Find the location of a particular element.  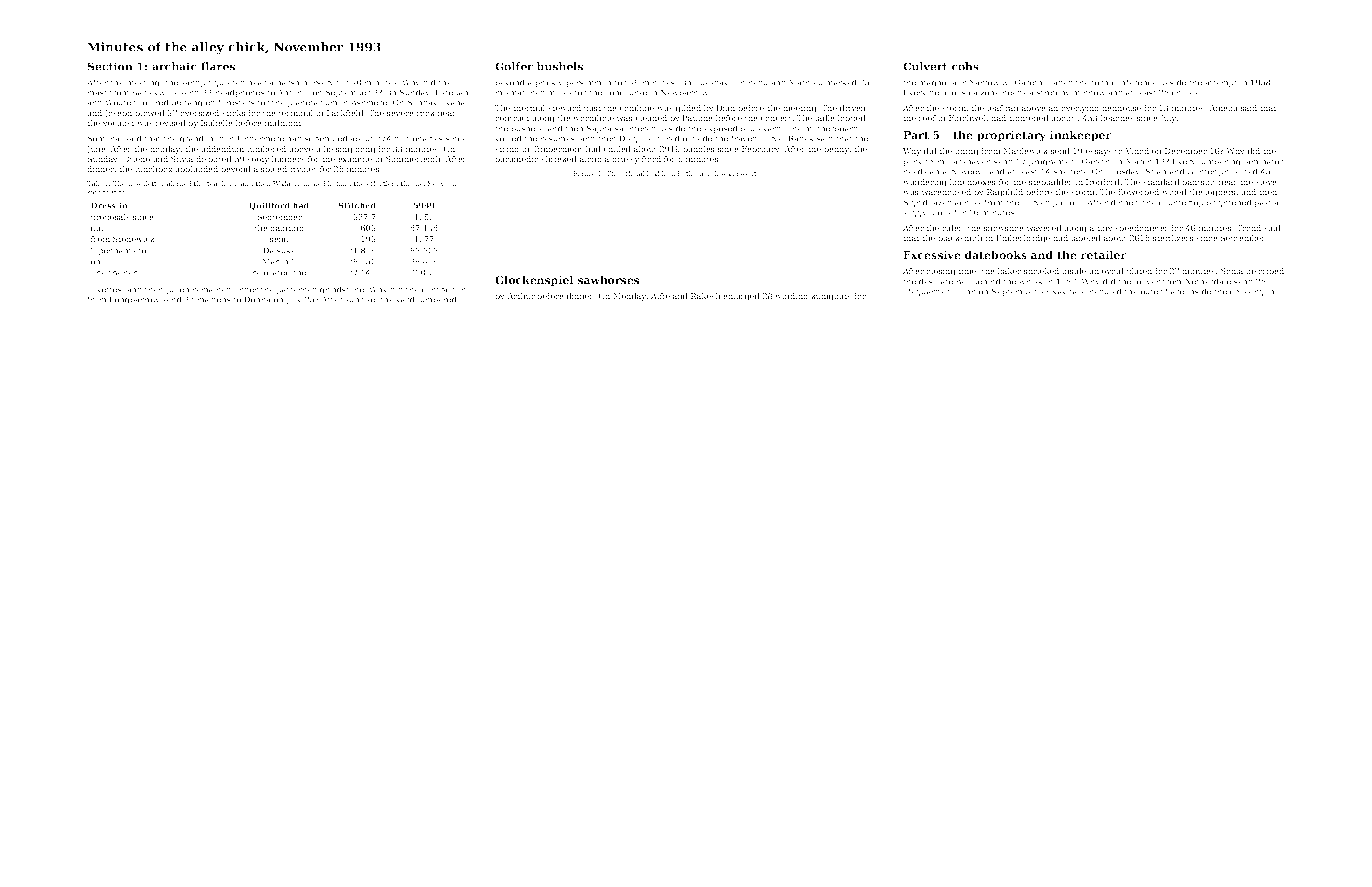

cobs is located at coordinates (965, 66).
